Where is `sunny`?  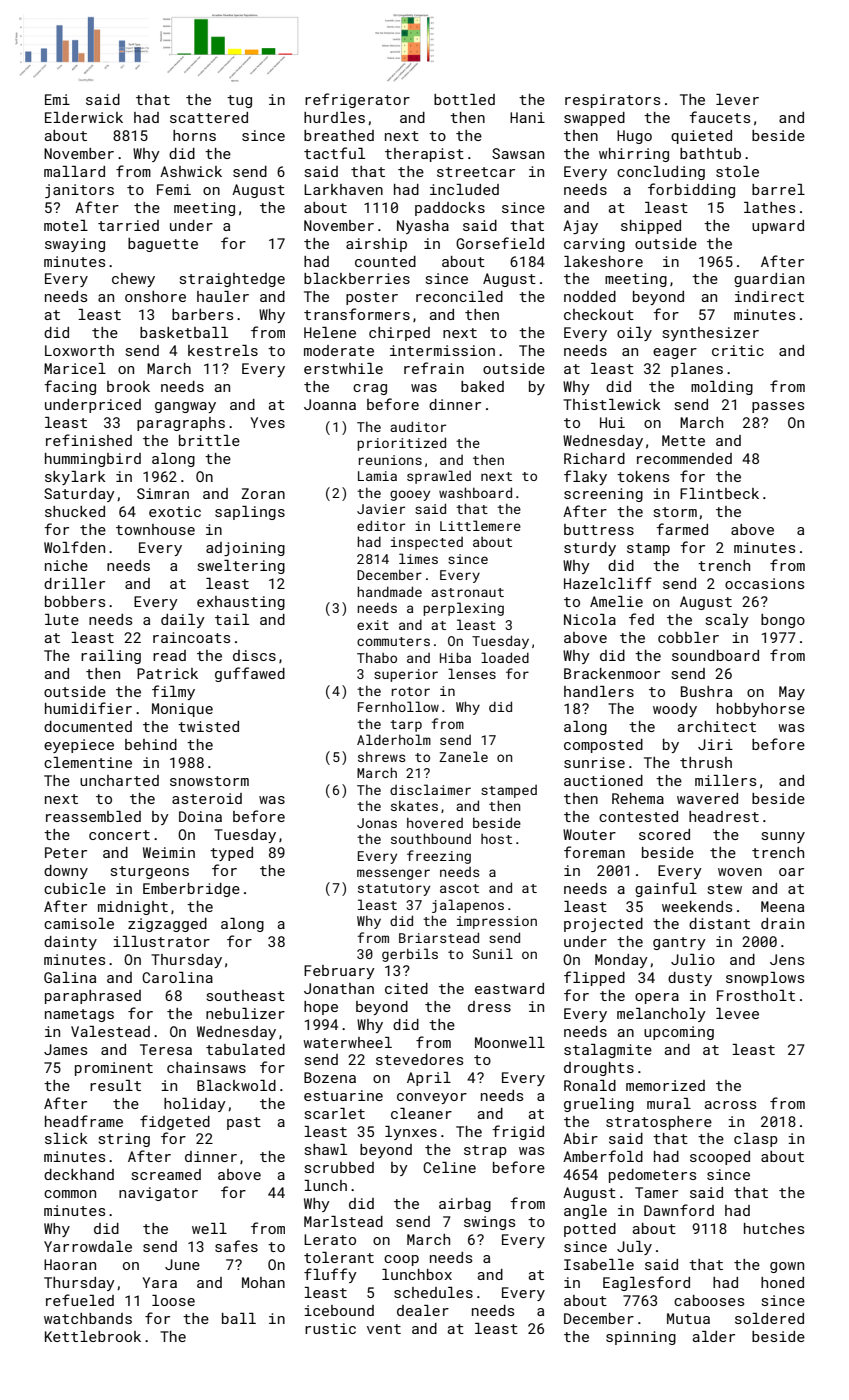
sunny is located at coordinates (783, 837).
